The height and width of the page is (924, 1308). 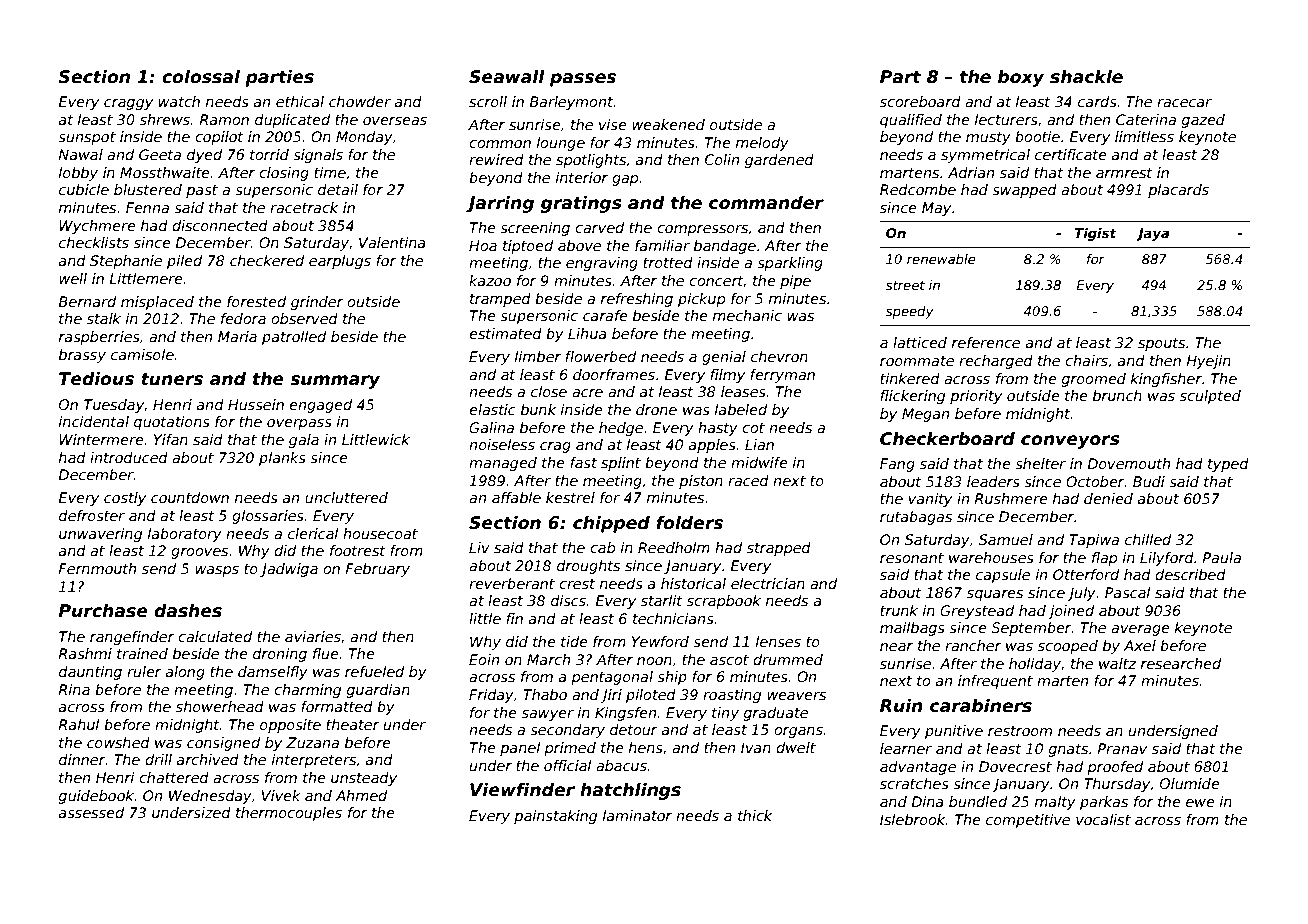 I want to click on ferryman, so click(x=782, y=376).
